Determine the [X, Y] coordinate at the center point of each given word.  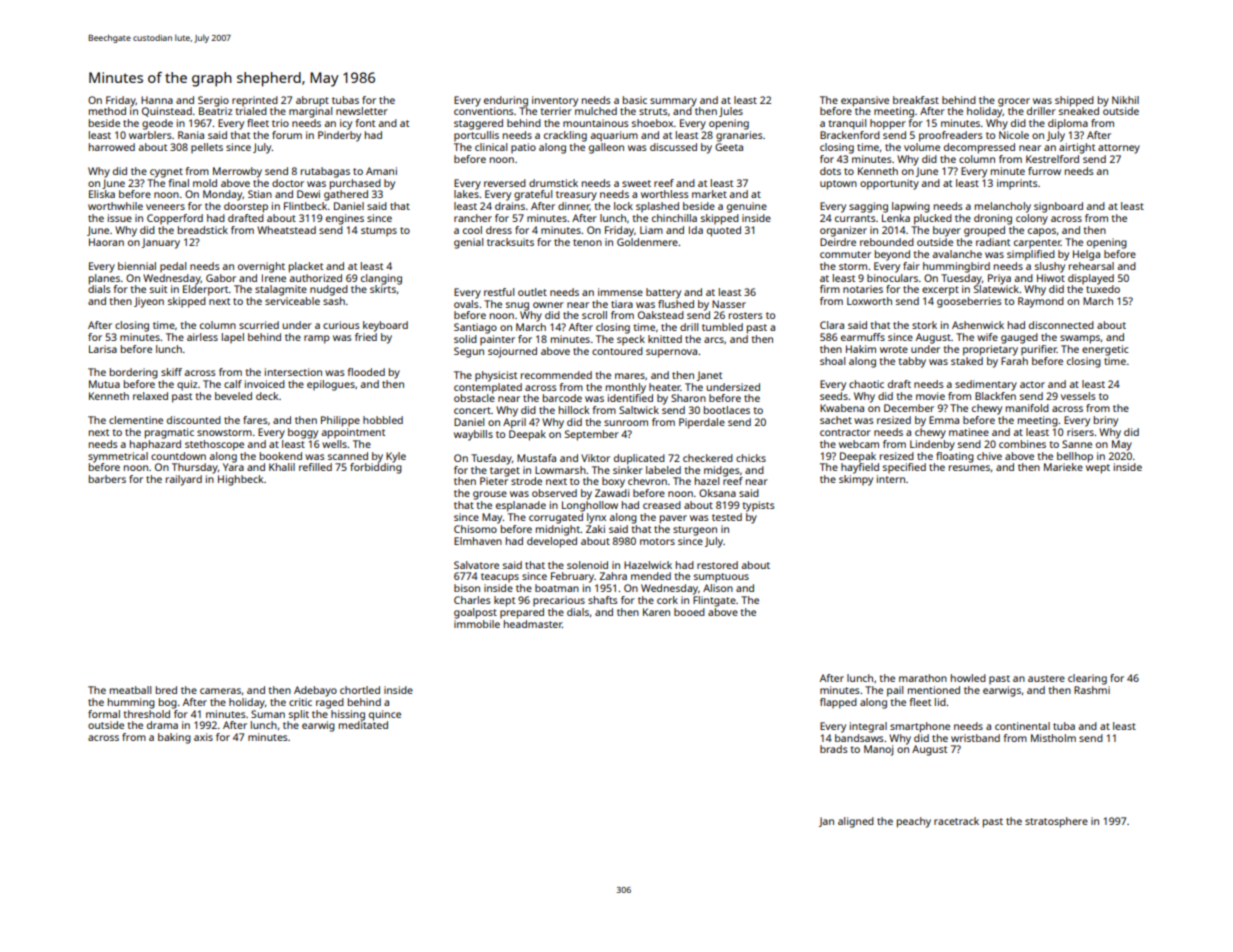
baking [174, 738]
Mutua [104, 384]
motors [657, 541]
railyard [184, 480]
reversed [505, 183]
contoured [617, 351]
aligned [856, 822]
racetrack [956, 821]
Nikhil [1125, 100]
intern [891, 479]
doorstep [246, 207]
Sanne [1077, 444]
